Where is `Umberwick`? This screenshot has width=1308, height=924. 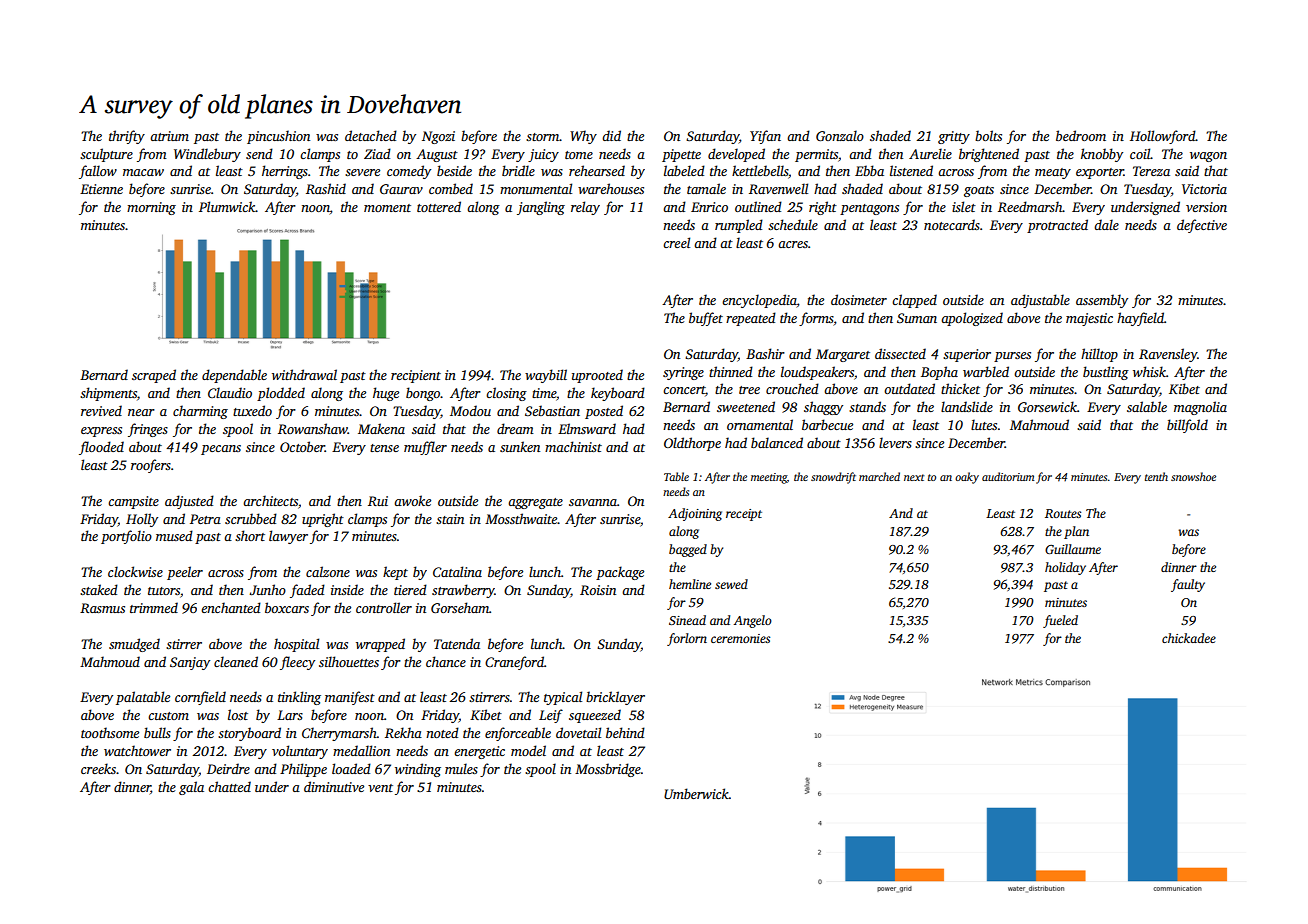 Umberwick is located at coordinates (696, 793).
